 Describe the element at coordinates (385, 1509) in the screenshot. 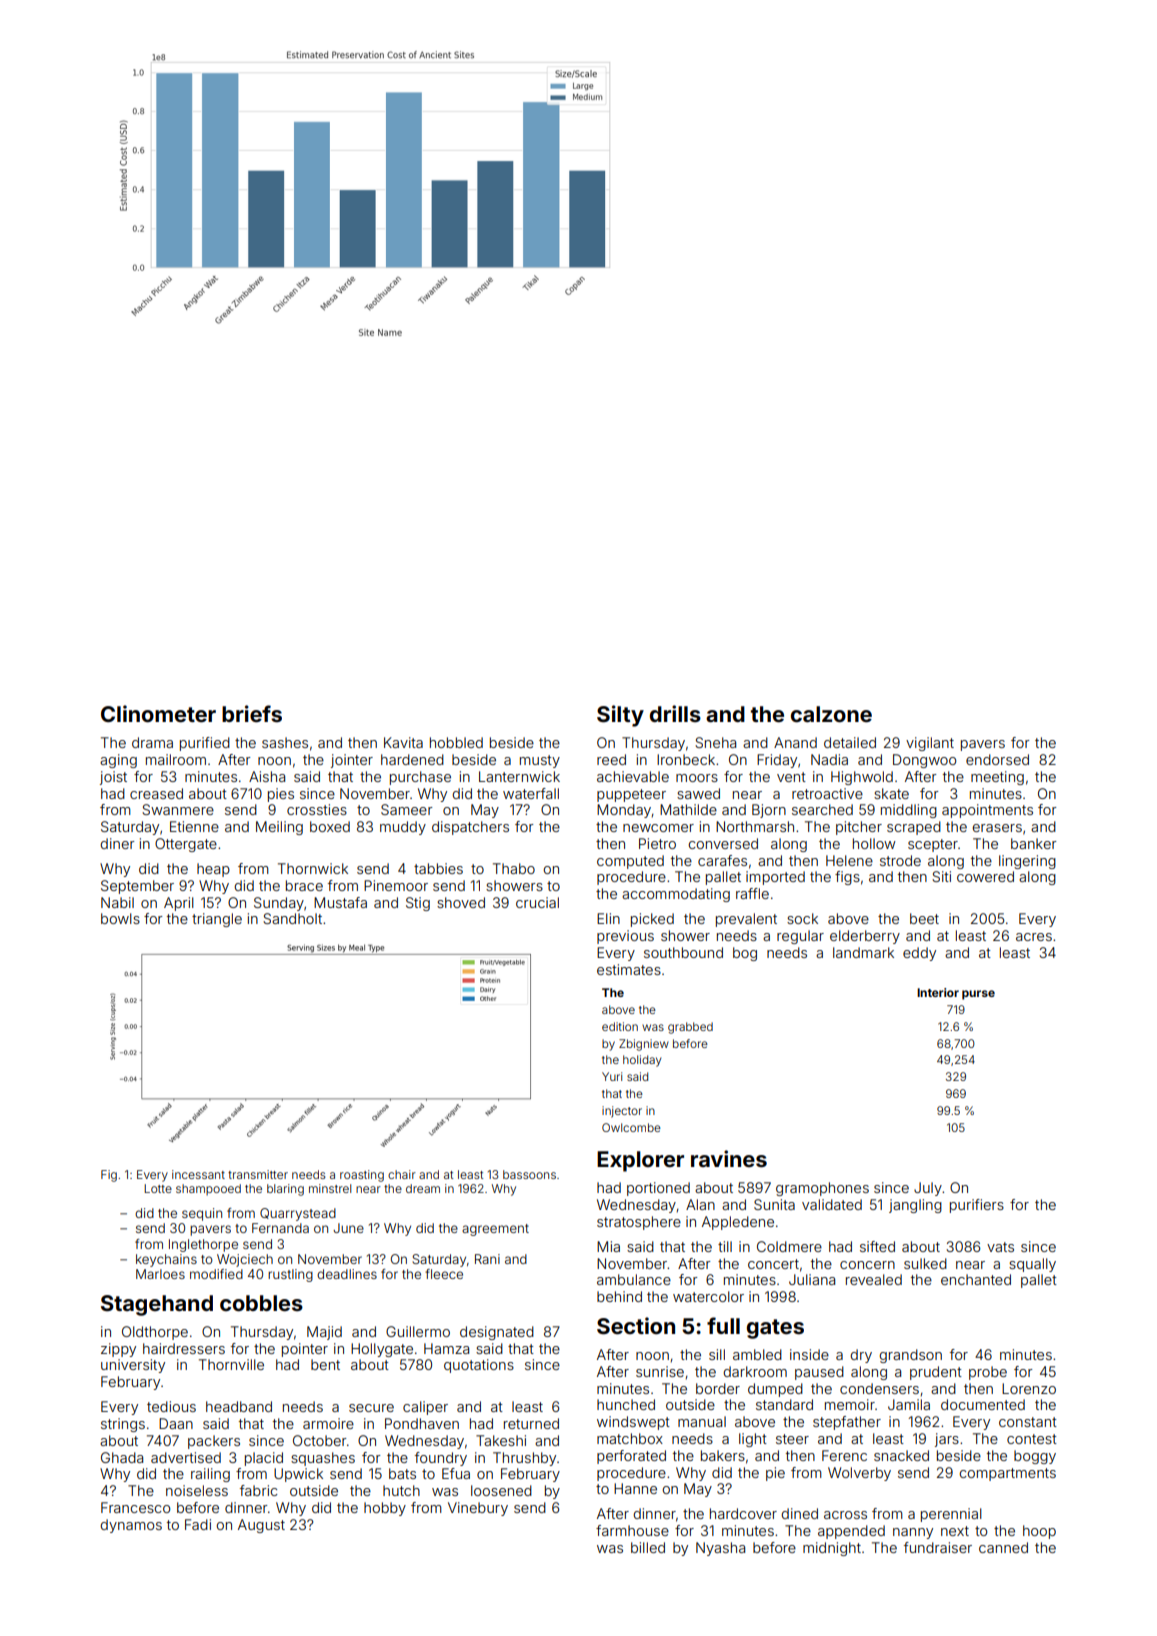

I see `hobby` at that location.
